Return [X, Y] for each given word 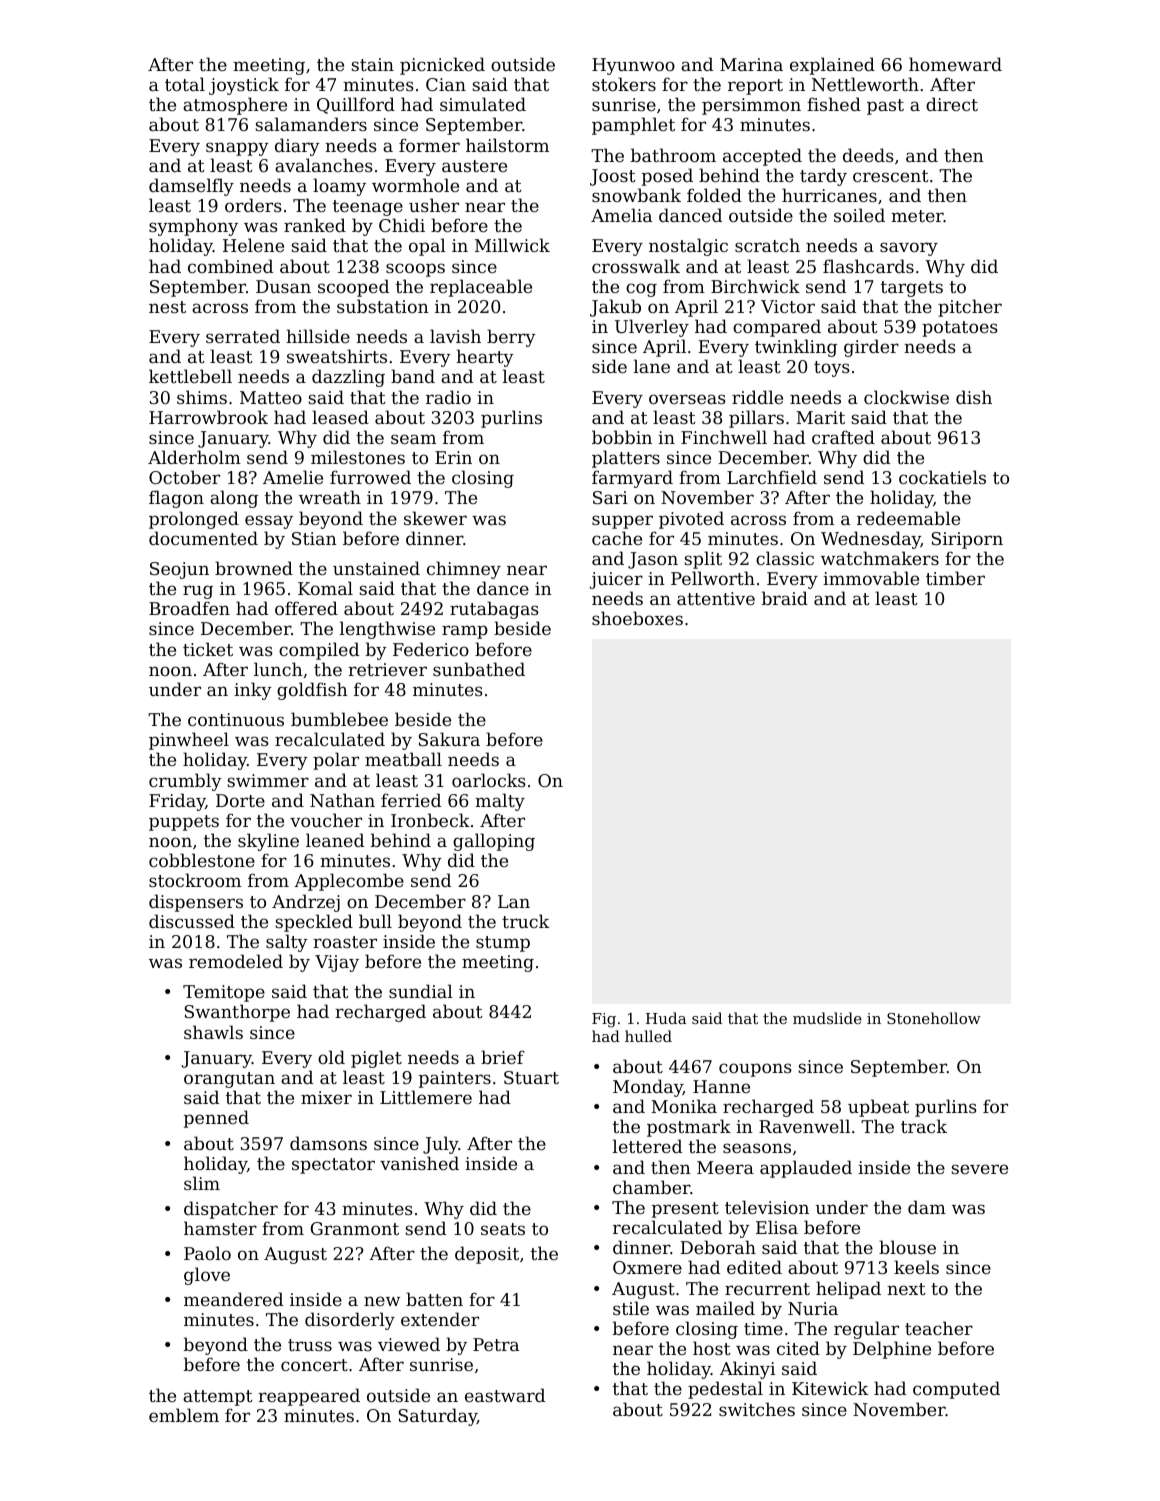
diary [297, 147]
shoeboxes [637, 618]
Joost [613, 177]
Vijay [337, 963]
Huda [666, 1018]
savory [909, 249]
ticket [208, 649]
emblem [184, 1415]
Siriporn [967, 540]
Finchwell [724, 437]
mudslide [827, 1018]
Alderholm [194, 457]
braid [785, 598]
